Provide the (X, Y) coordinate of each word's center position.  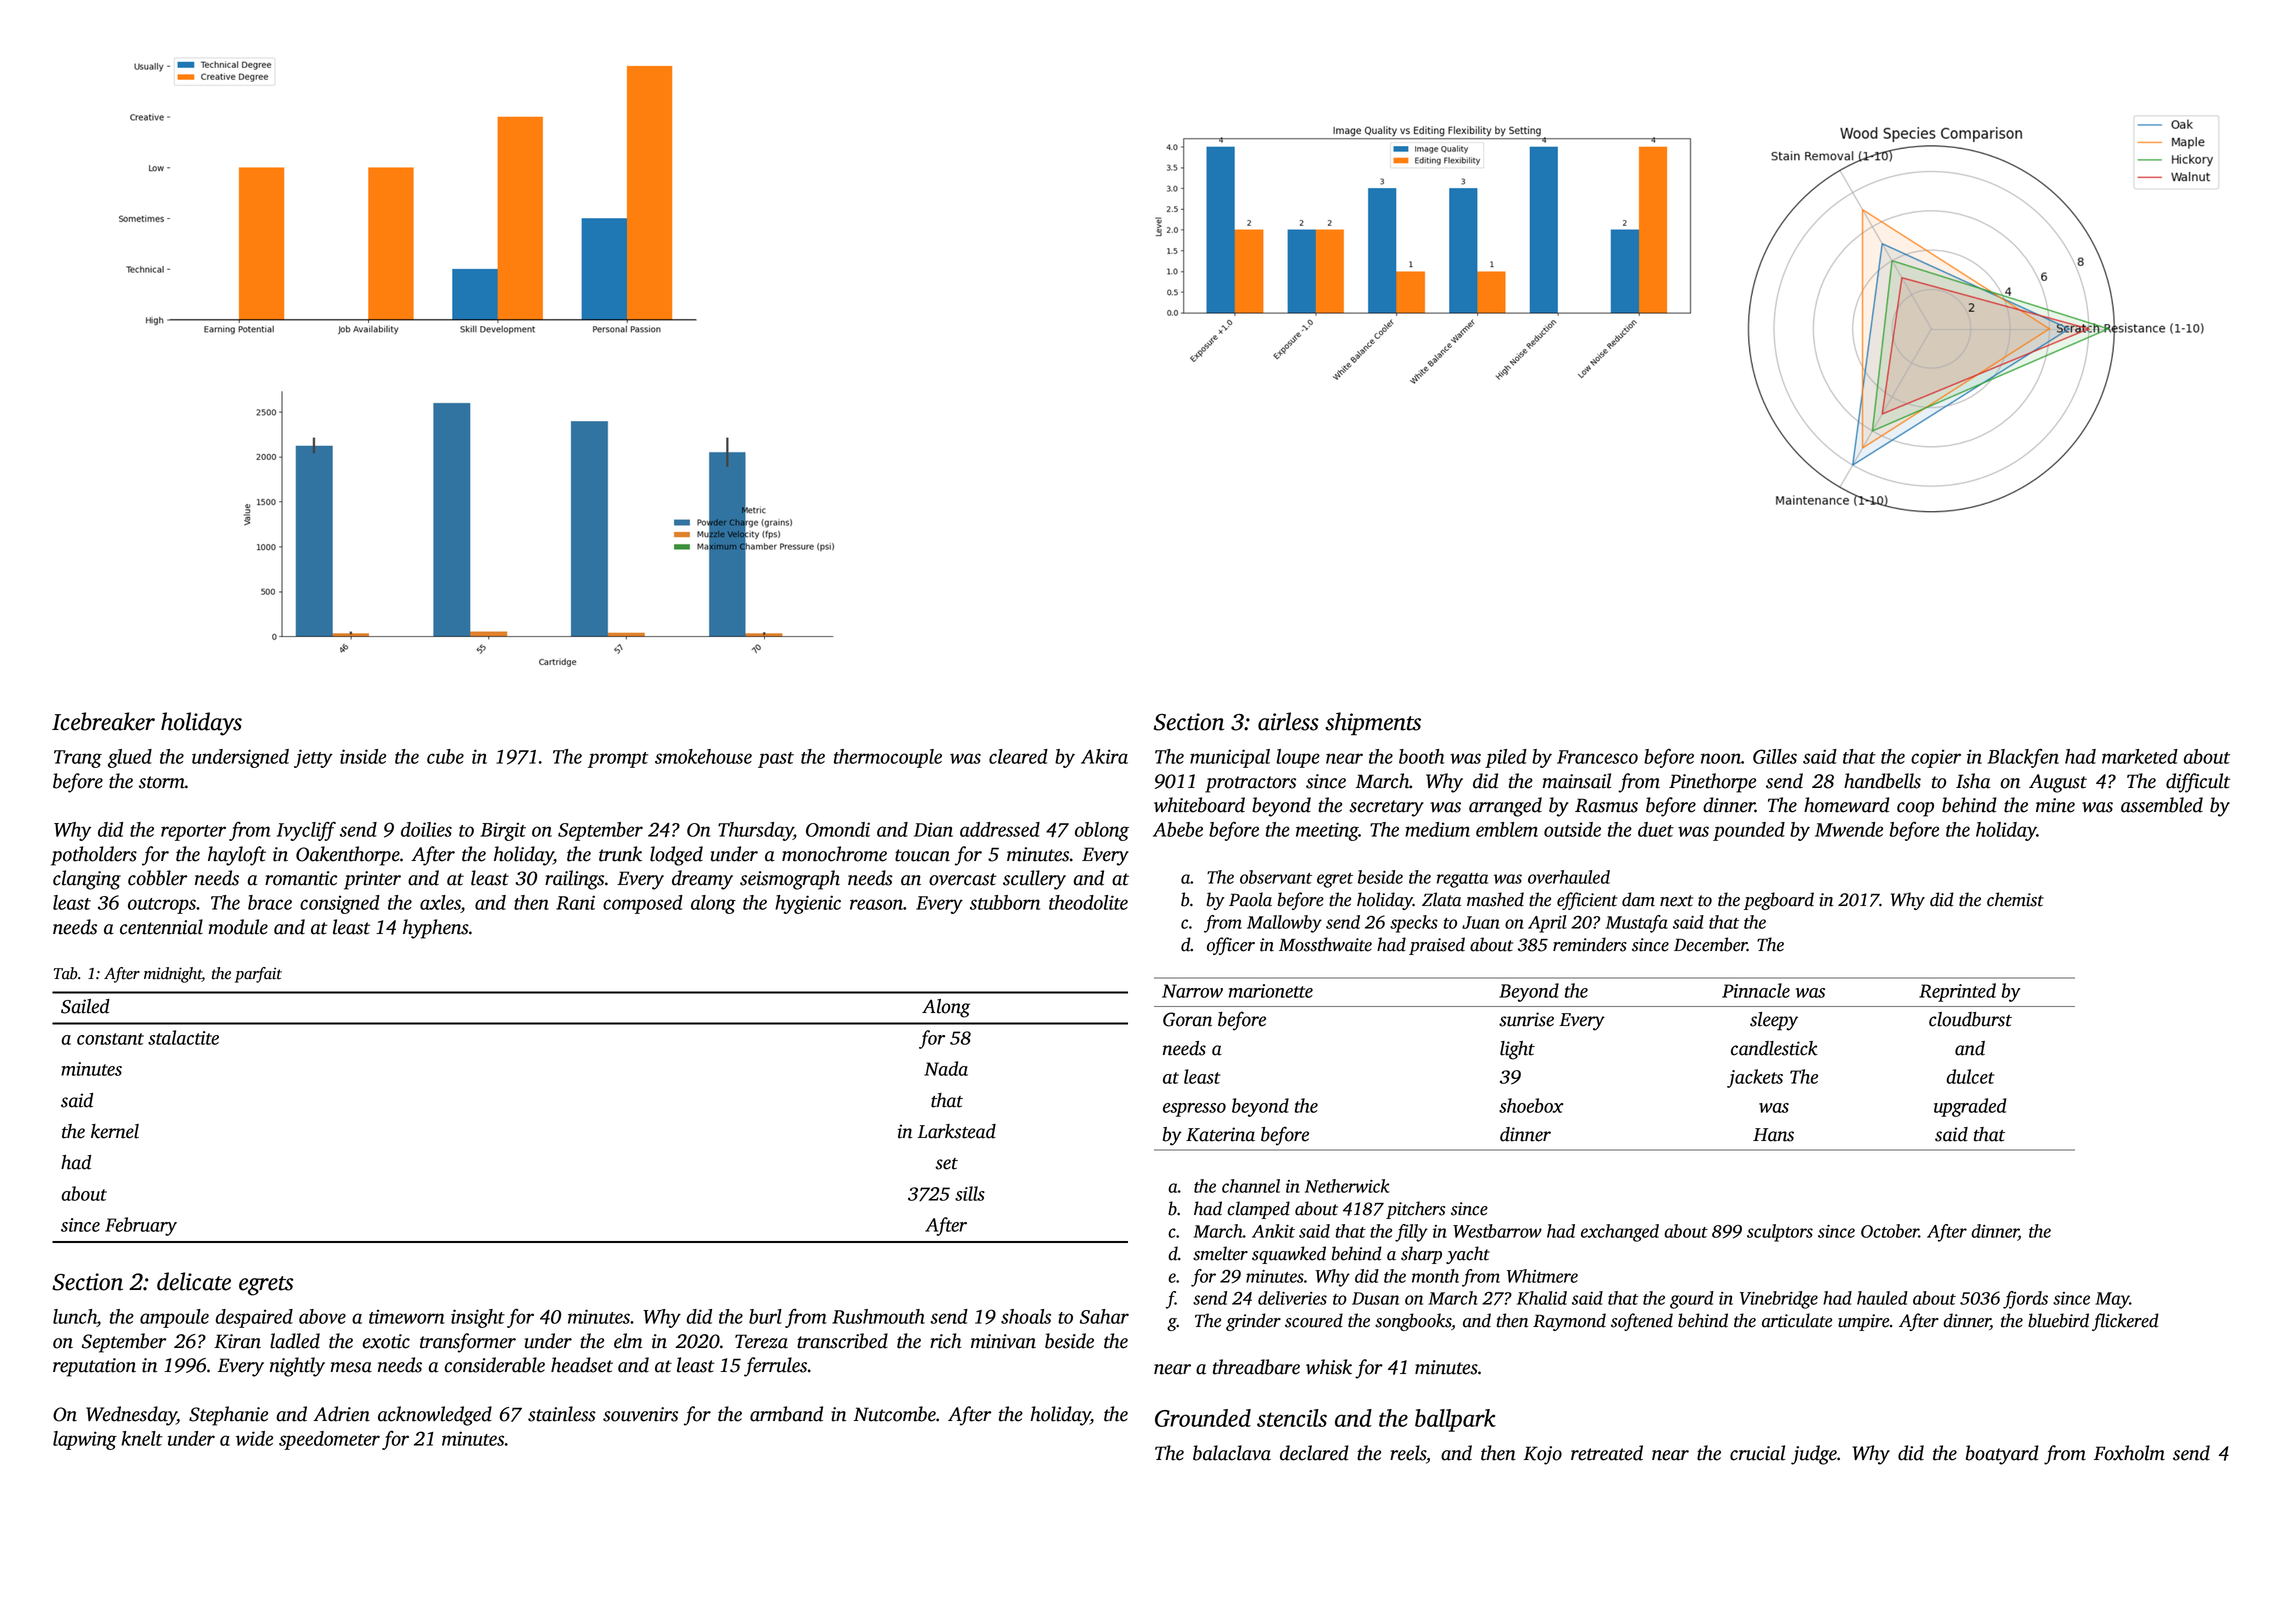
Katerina (1220, 1134)
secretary (1386, 808)
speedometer (329, 1440)
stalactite (183, 1037)
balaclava (1232, 1453)
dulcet (1970, 1076)
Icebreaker (103, 721)
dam (1638, 899)
